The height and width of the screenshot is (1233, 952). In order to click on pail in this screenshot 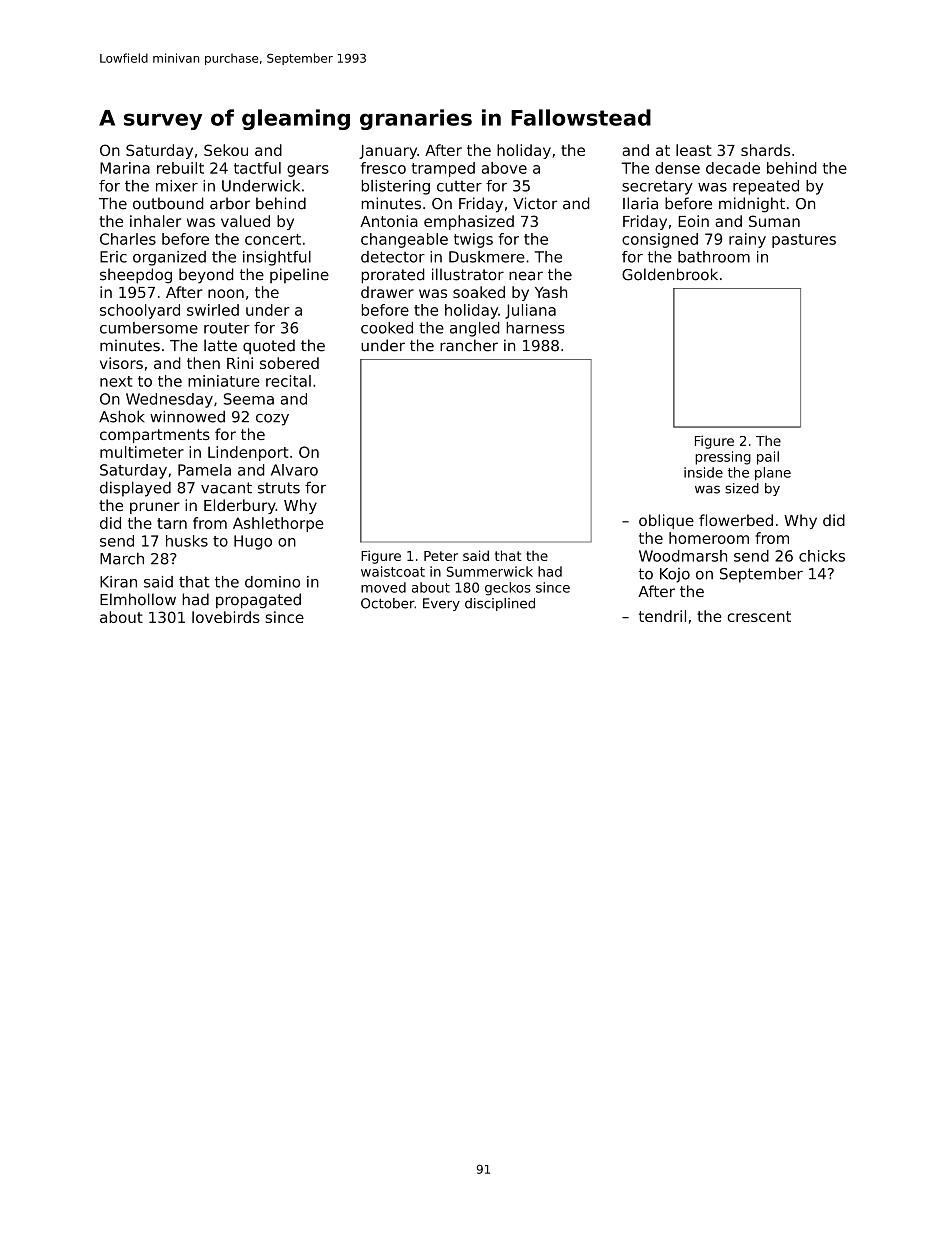, I will do `click(768, 458)`.
